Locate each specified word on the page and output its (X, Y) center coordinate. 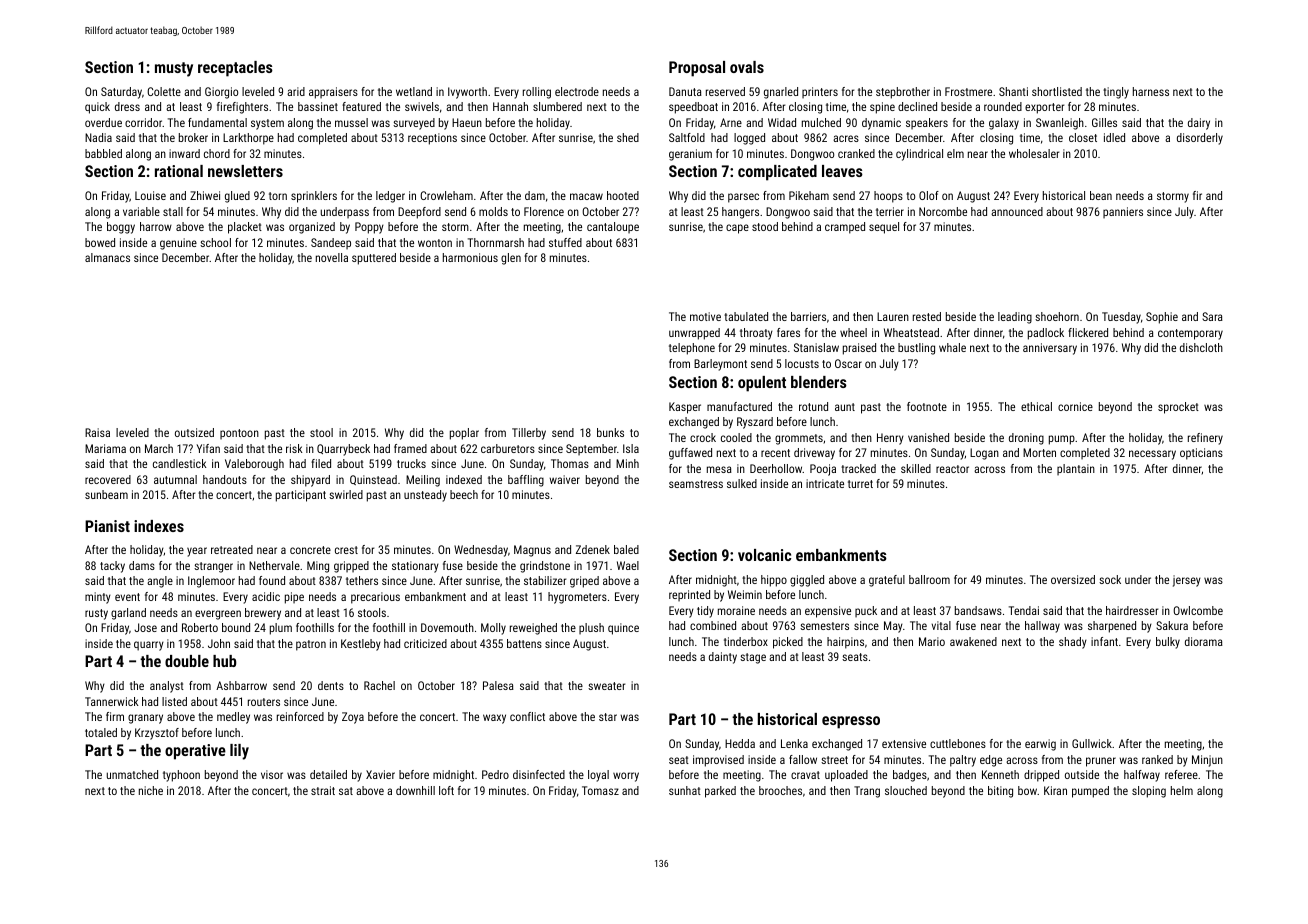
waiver (564, 479)
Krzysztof (157, 734)
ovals (747, 67)
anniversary (1050, 349)
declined (917, 106)
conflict (527, 716)
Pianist (107, 526)
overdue (103, 122)
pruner (1101, 762)
